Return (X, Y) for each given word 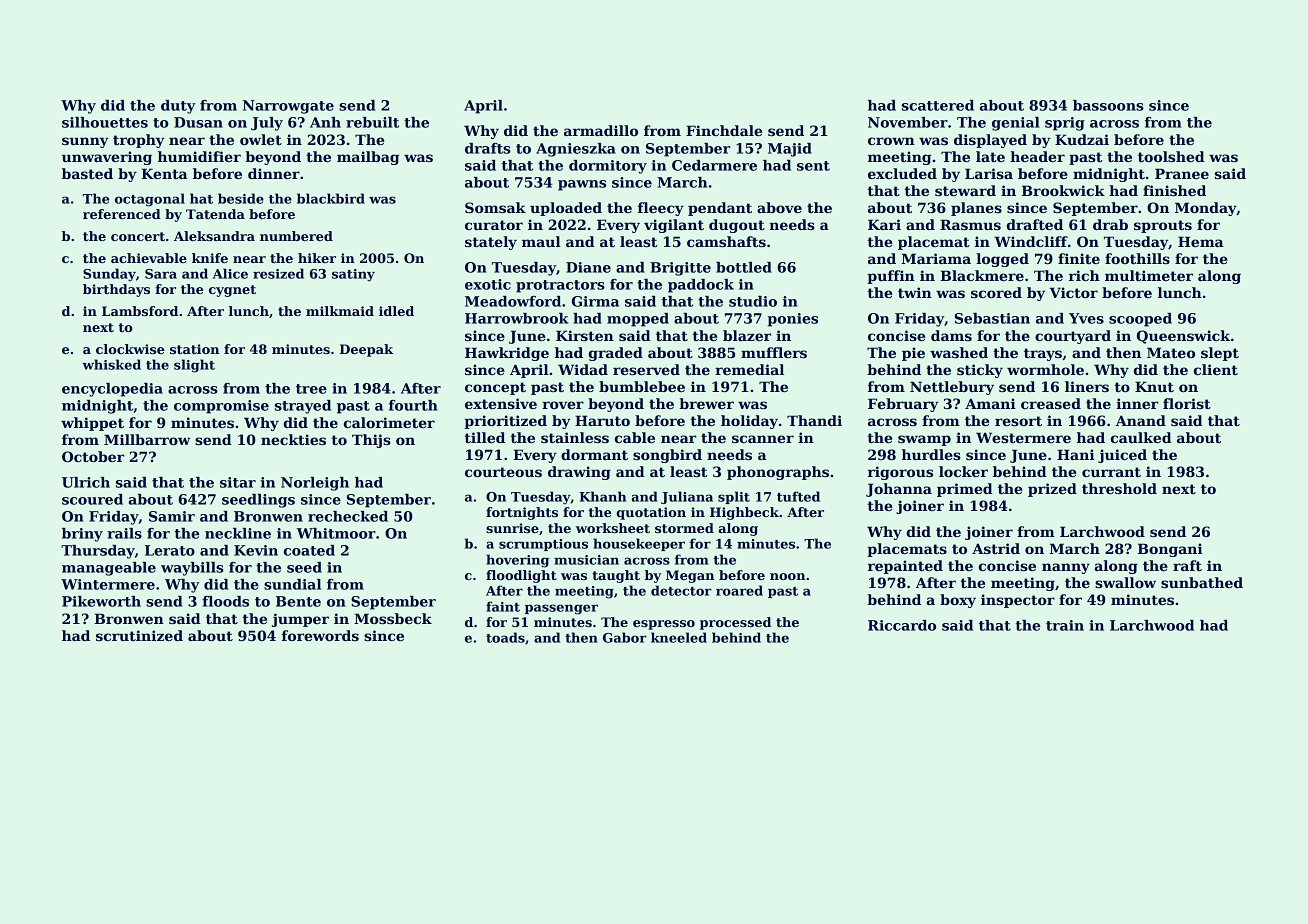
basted (87, 173)
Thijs (371, 441)
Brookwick (1063, 190)
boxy (958, 601)
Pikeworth (101, 601)
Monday (1206, 209)
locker (963, 471)
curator (494, 225)
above (779, 207)
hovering (517, 561)
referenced (122, 214)
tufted (798, 496)
